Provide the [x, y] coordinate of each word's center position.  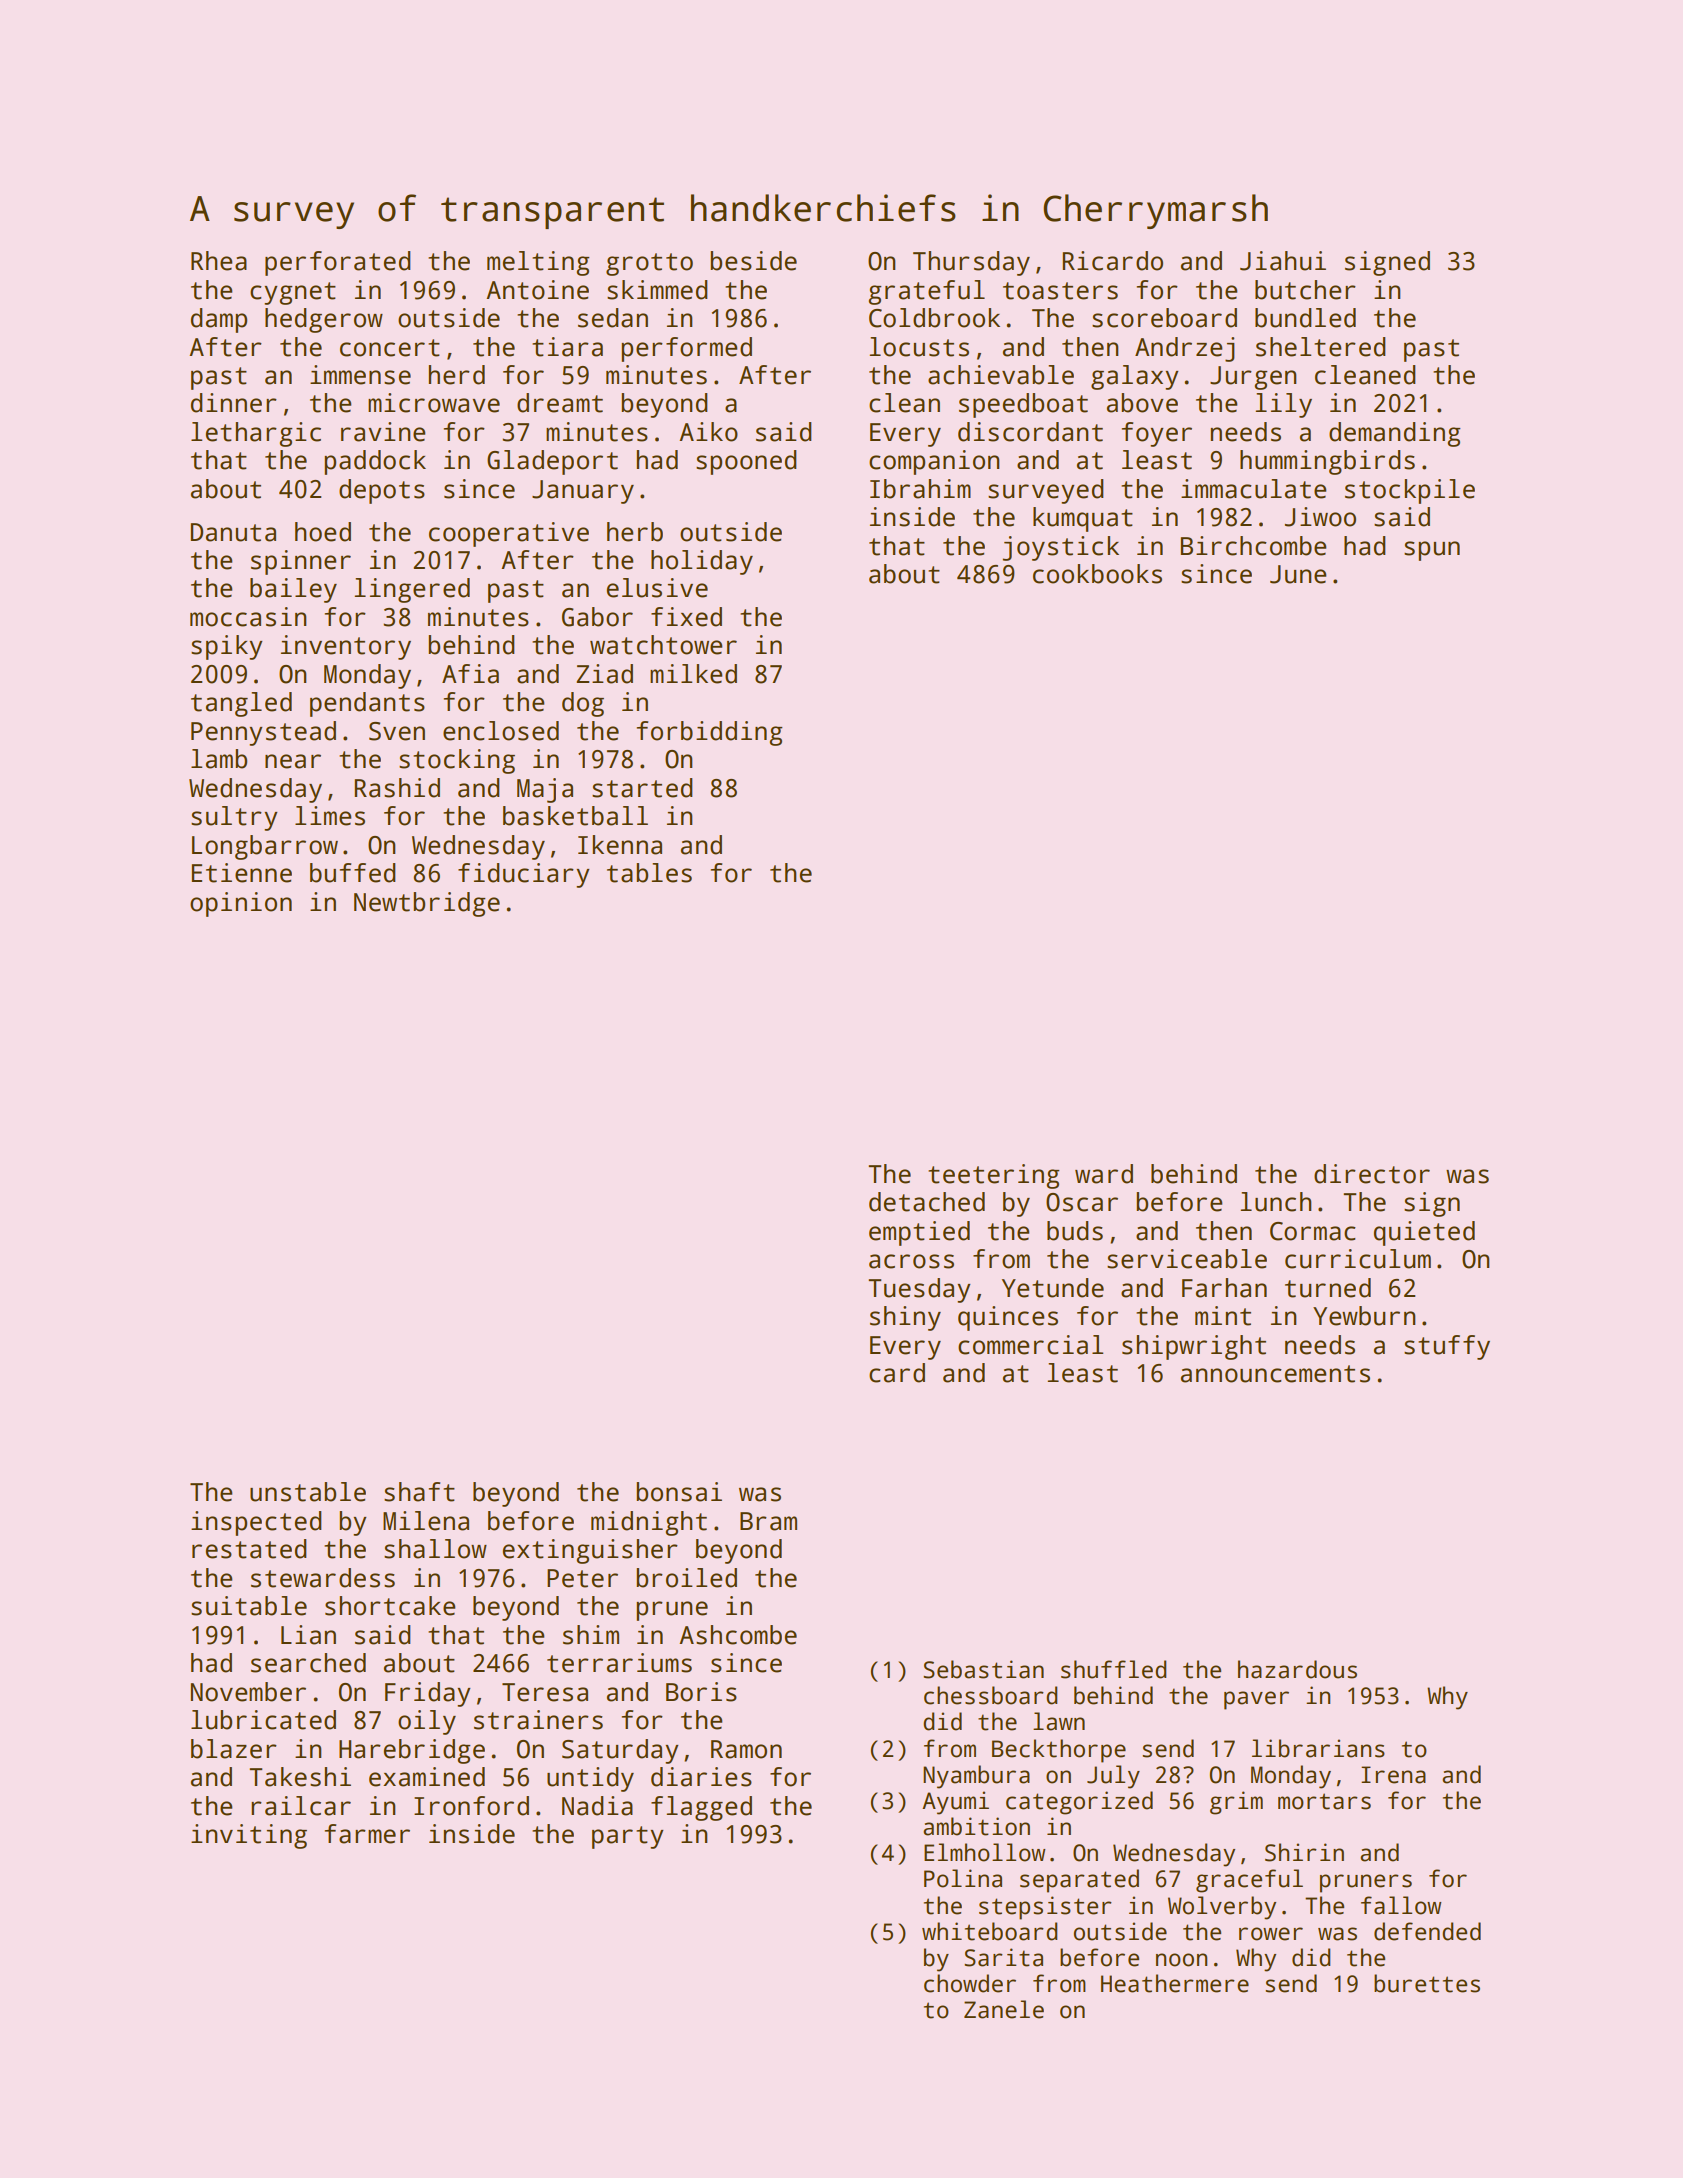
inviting [249, 1836]
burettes [1427, 1983]
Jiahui [1283, 261]
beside [753, 261]
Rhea [219, 261]
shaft [419, 1492]
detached [927, 1202]
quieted [1424, 1233]
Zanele [1004, 2009]
